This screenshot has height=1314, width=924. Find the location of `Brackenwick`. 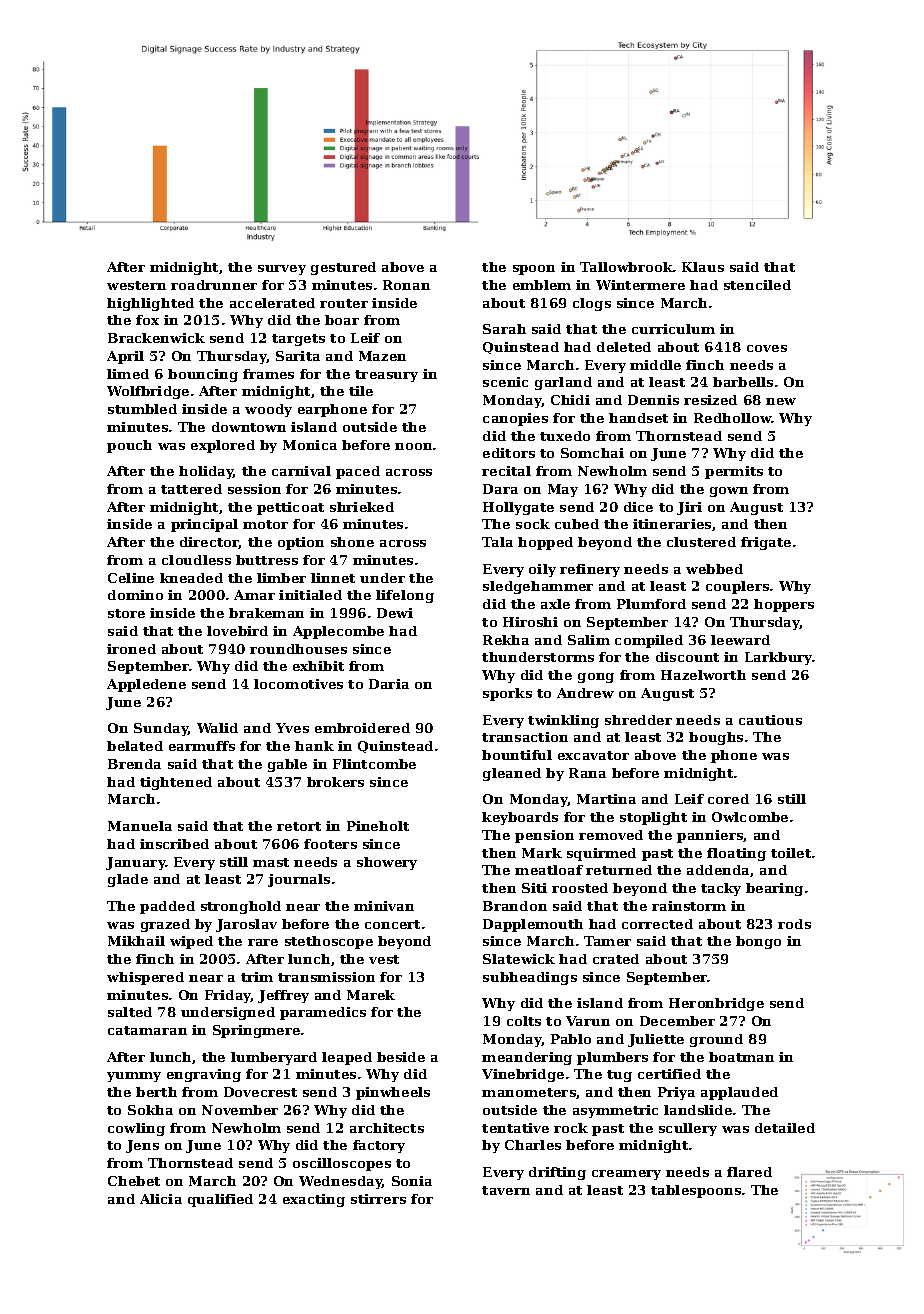

Brackenwick is located at coordinates (156, 338).
